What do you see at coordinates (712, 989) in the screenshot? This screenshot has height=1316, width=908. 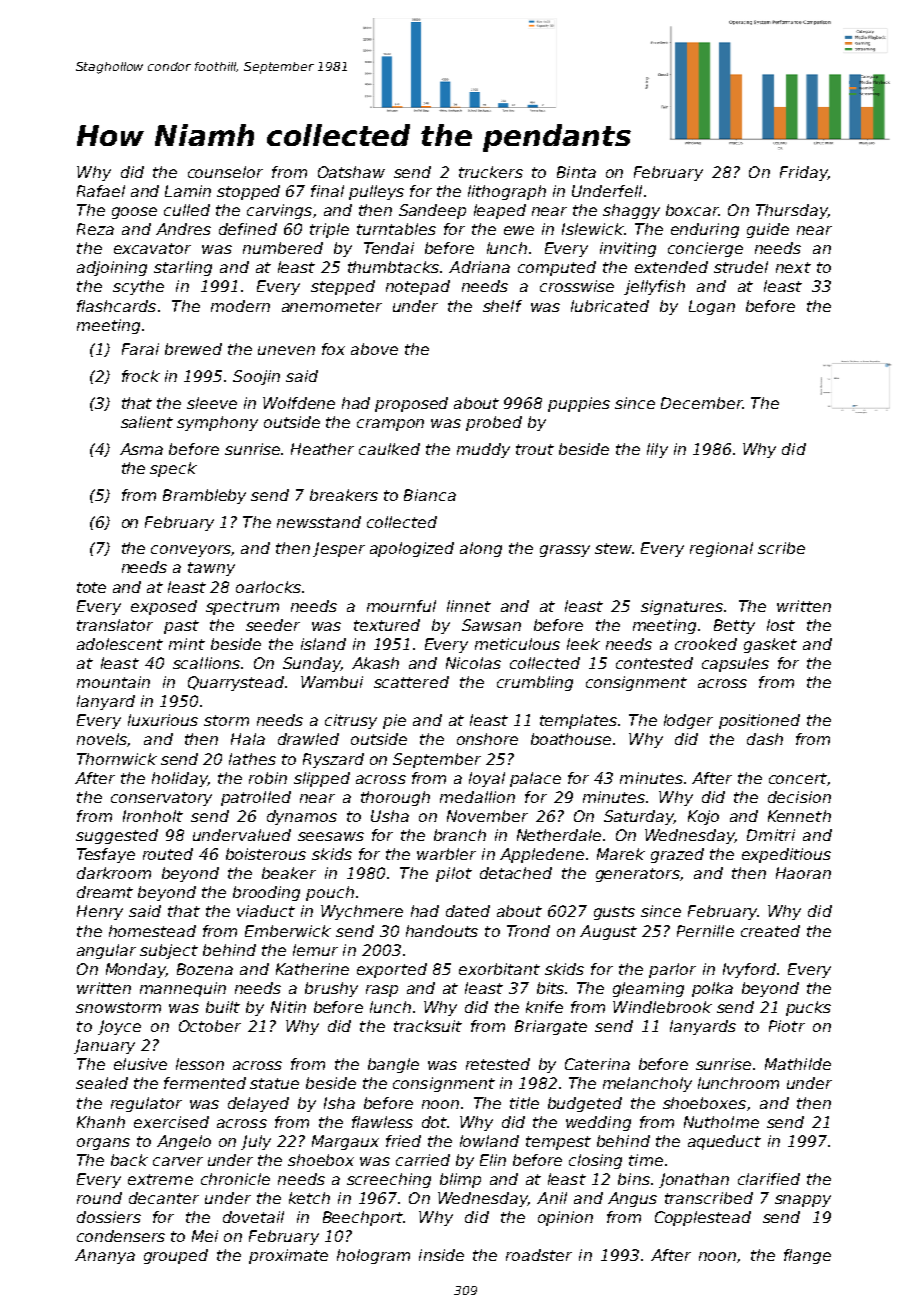 I see `polka` at bounding box center [712, 989].
